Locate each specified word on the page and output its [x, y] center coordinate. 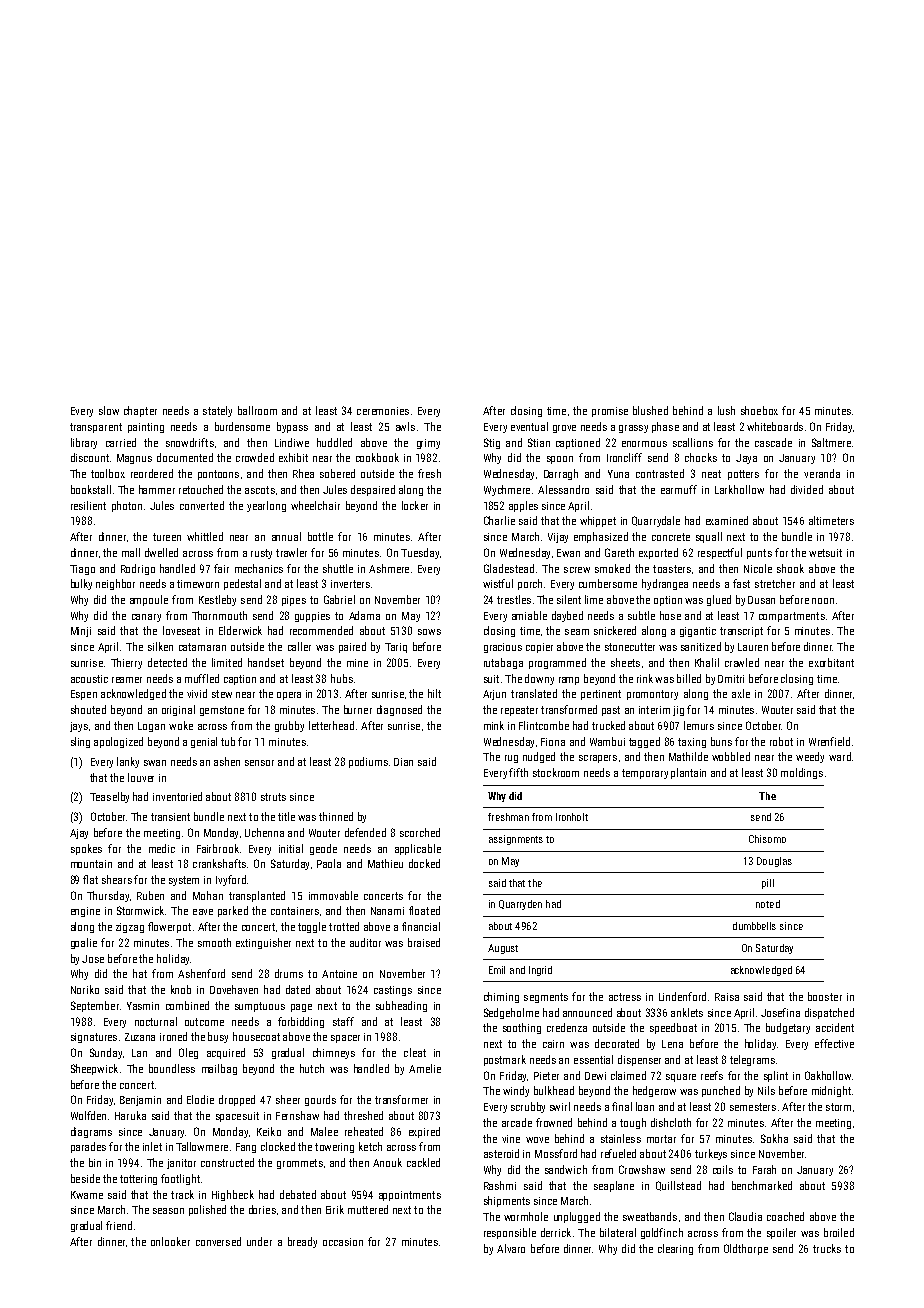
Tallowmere [202, 1146]
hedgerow [654, 1091]
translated [534, 693]
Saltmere [831, 442]
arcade [517, 1122]
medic [162, 848]
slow [109, 410]
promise [610, 412]
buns [721, 741]
